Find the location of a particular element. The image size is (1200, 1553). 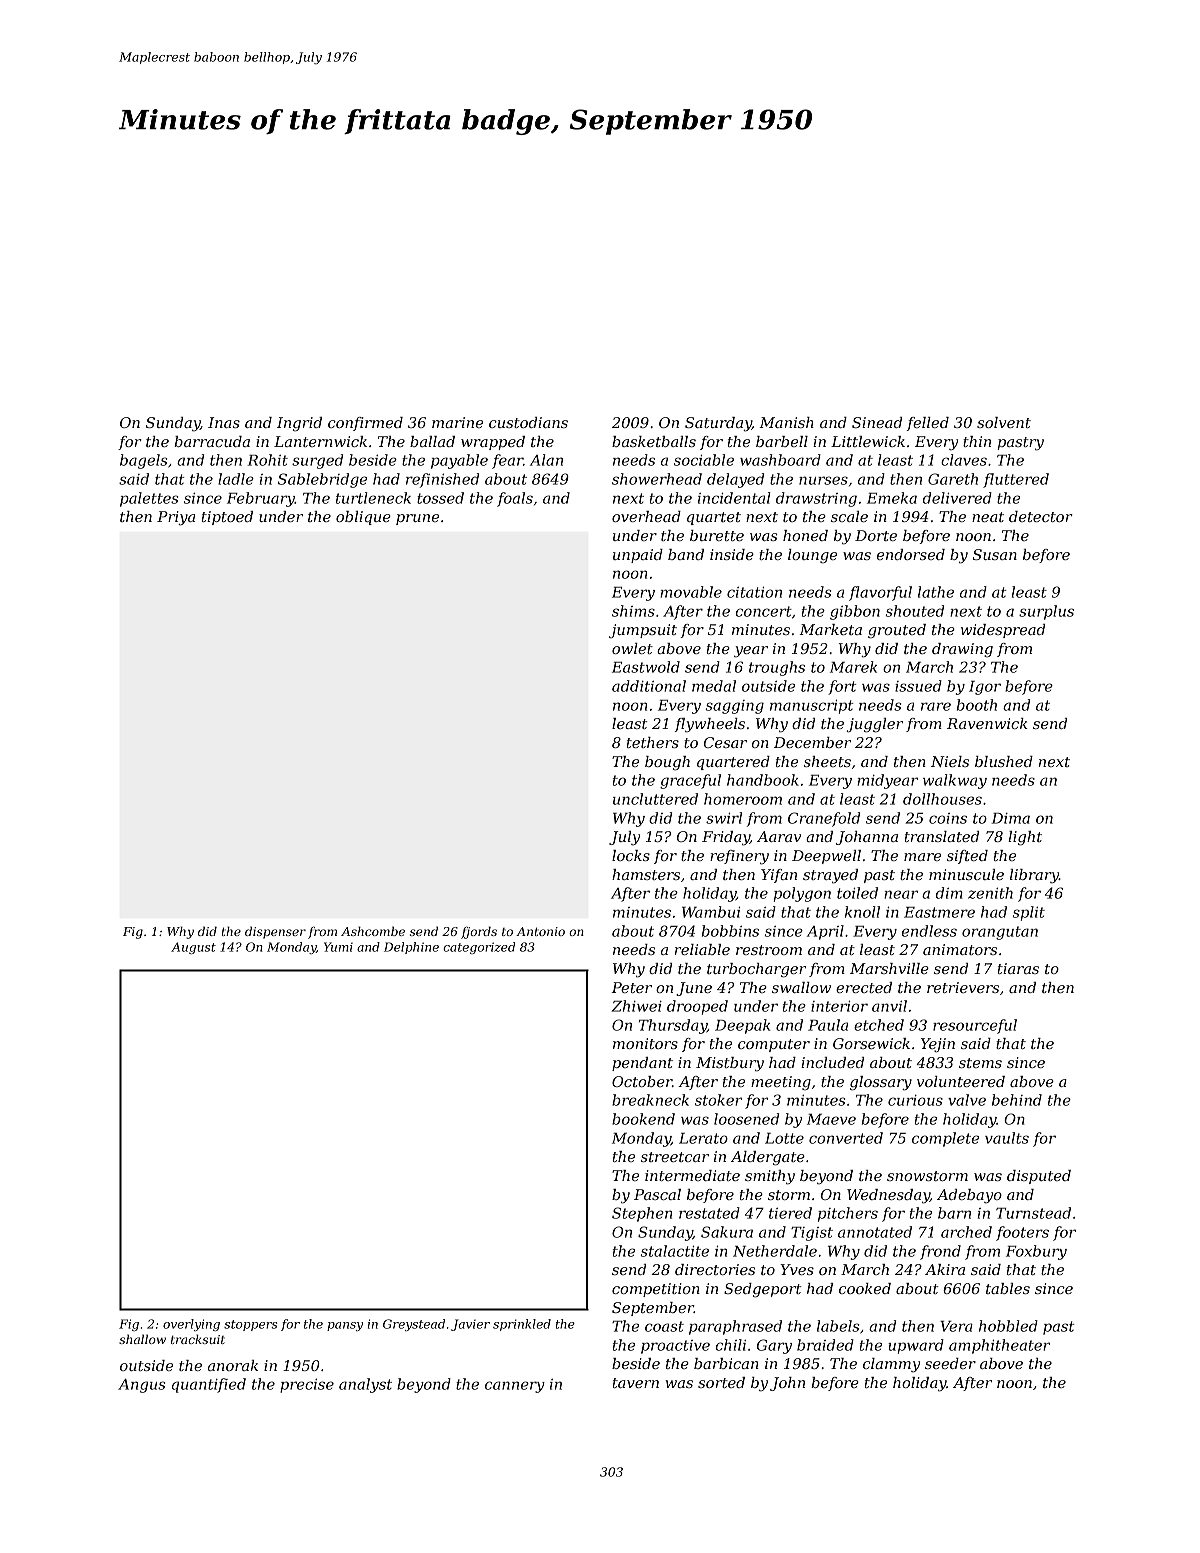

tiptoed is located at coordinates (227, 518).
